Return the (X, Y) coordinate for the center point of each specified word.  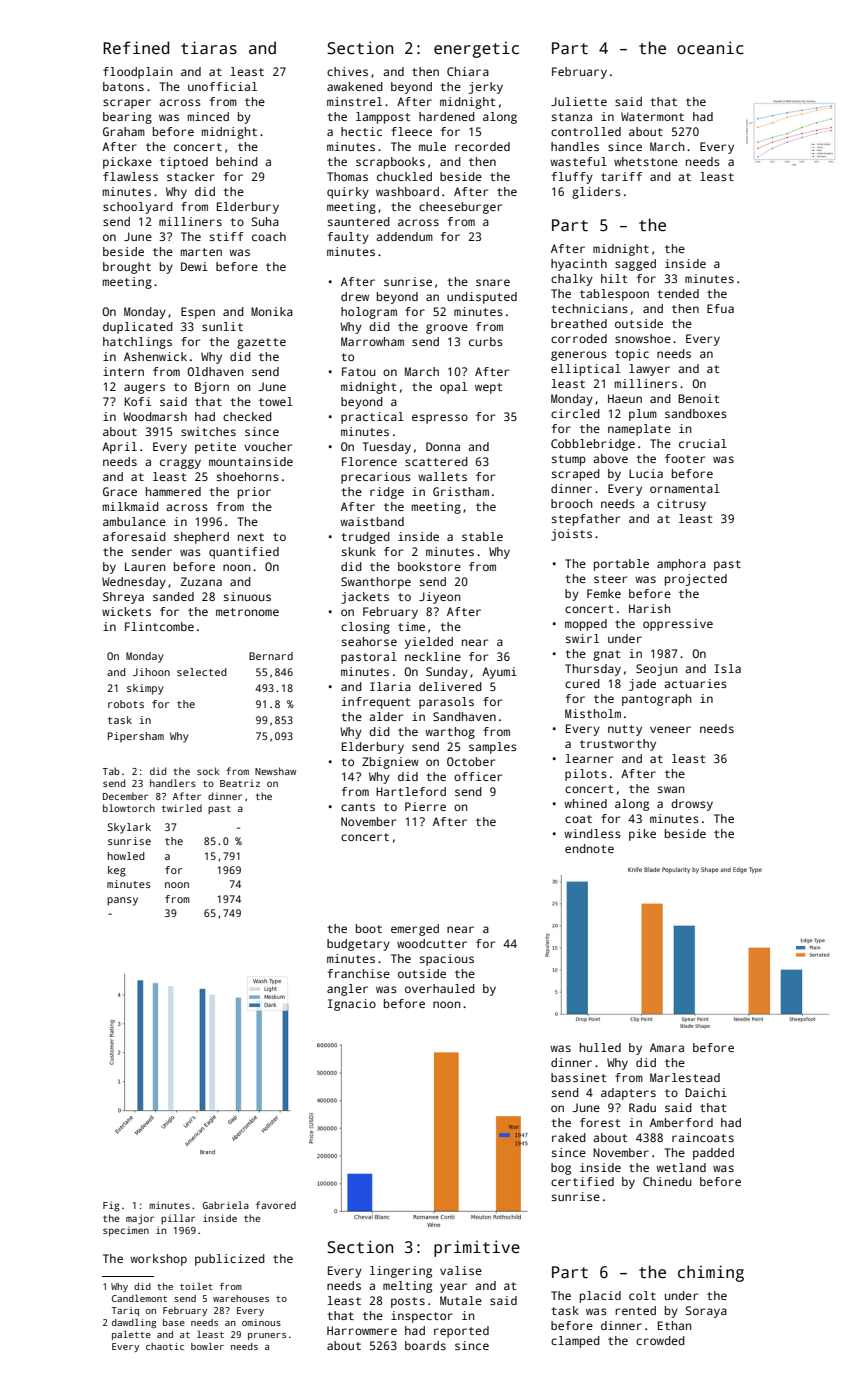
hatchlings (137, 343)
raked (569, 1137)
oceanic (710, 48)
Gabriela (226, 1205)
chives (347, 71)
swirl (582, 638)
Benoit (698, 398)
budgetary (358, 945)
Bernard (271, 656)
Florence (369, 461)
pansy (122, 901)
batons (123, 86)
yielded (429, 643)
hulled (600, 1047)
